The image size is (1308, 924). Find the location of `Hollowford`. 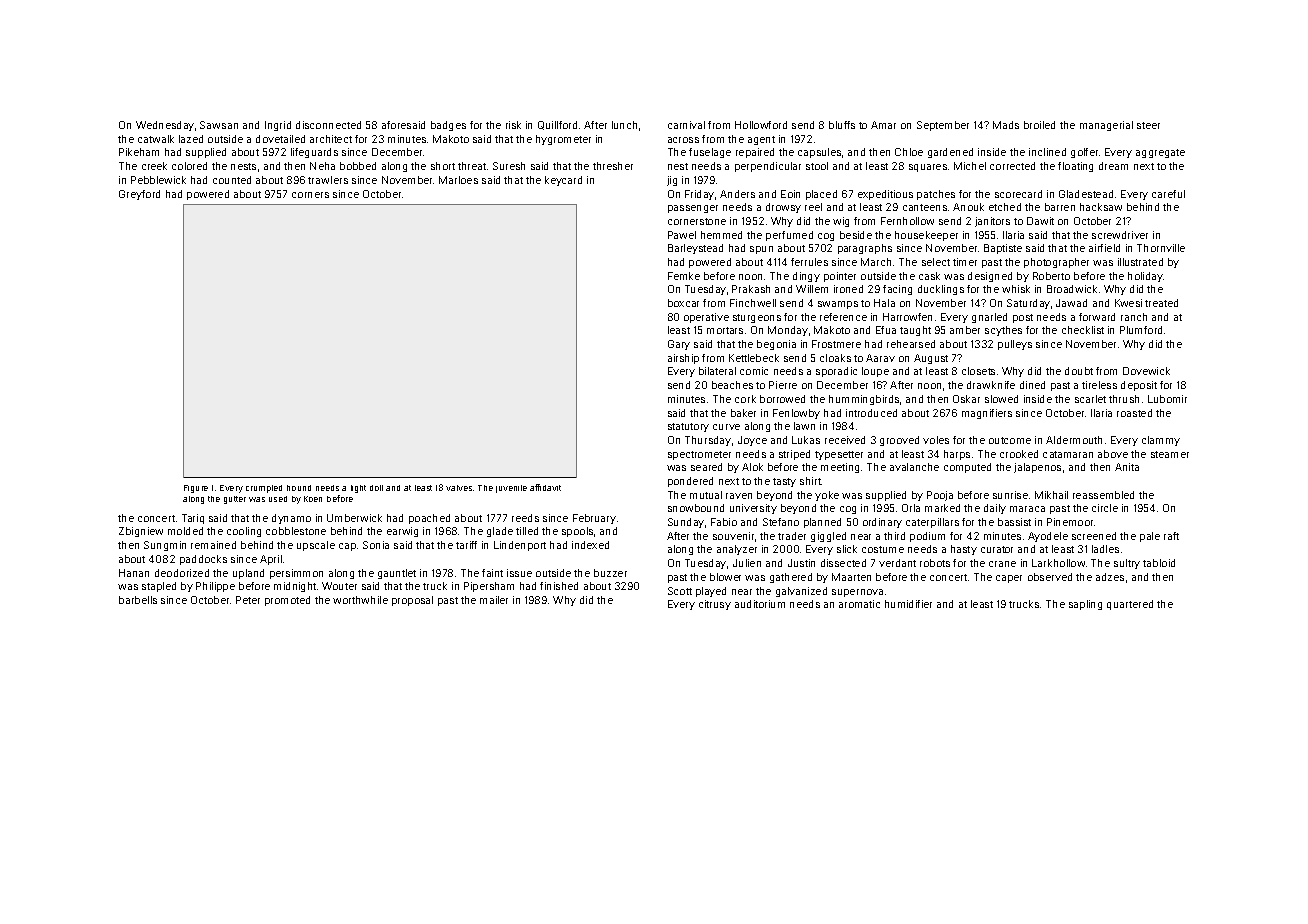

Hollowford is located at coordinates (761, 125).
